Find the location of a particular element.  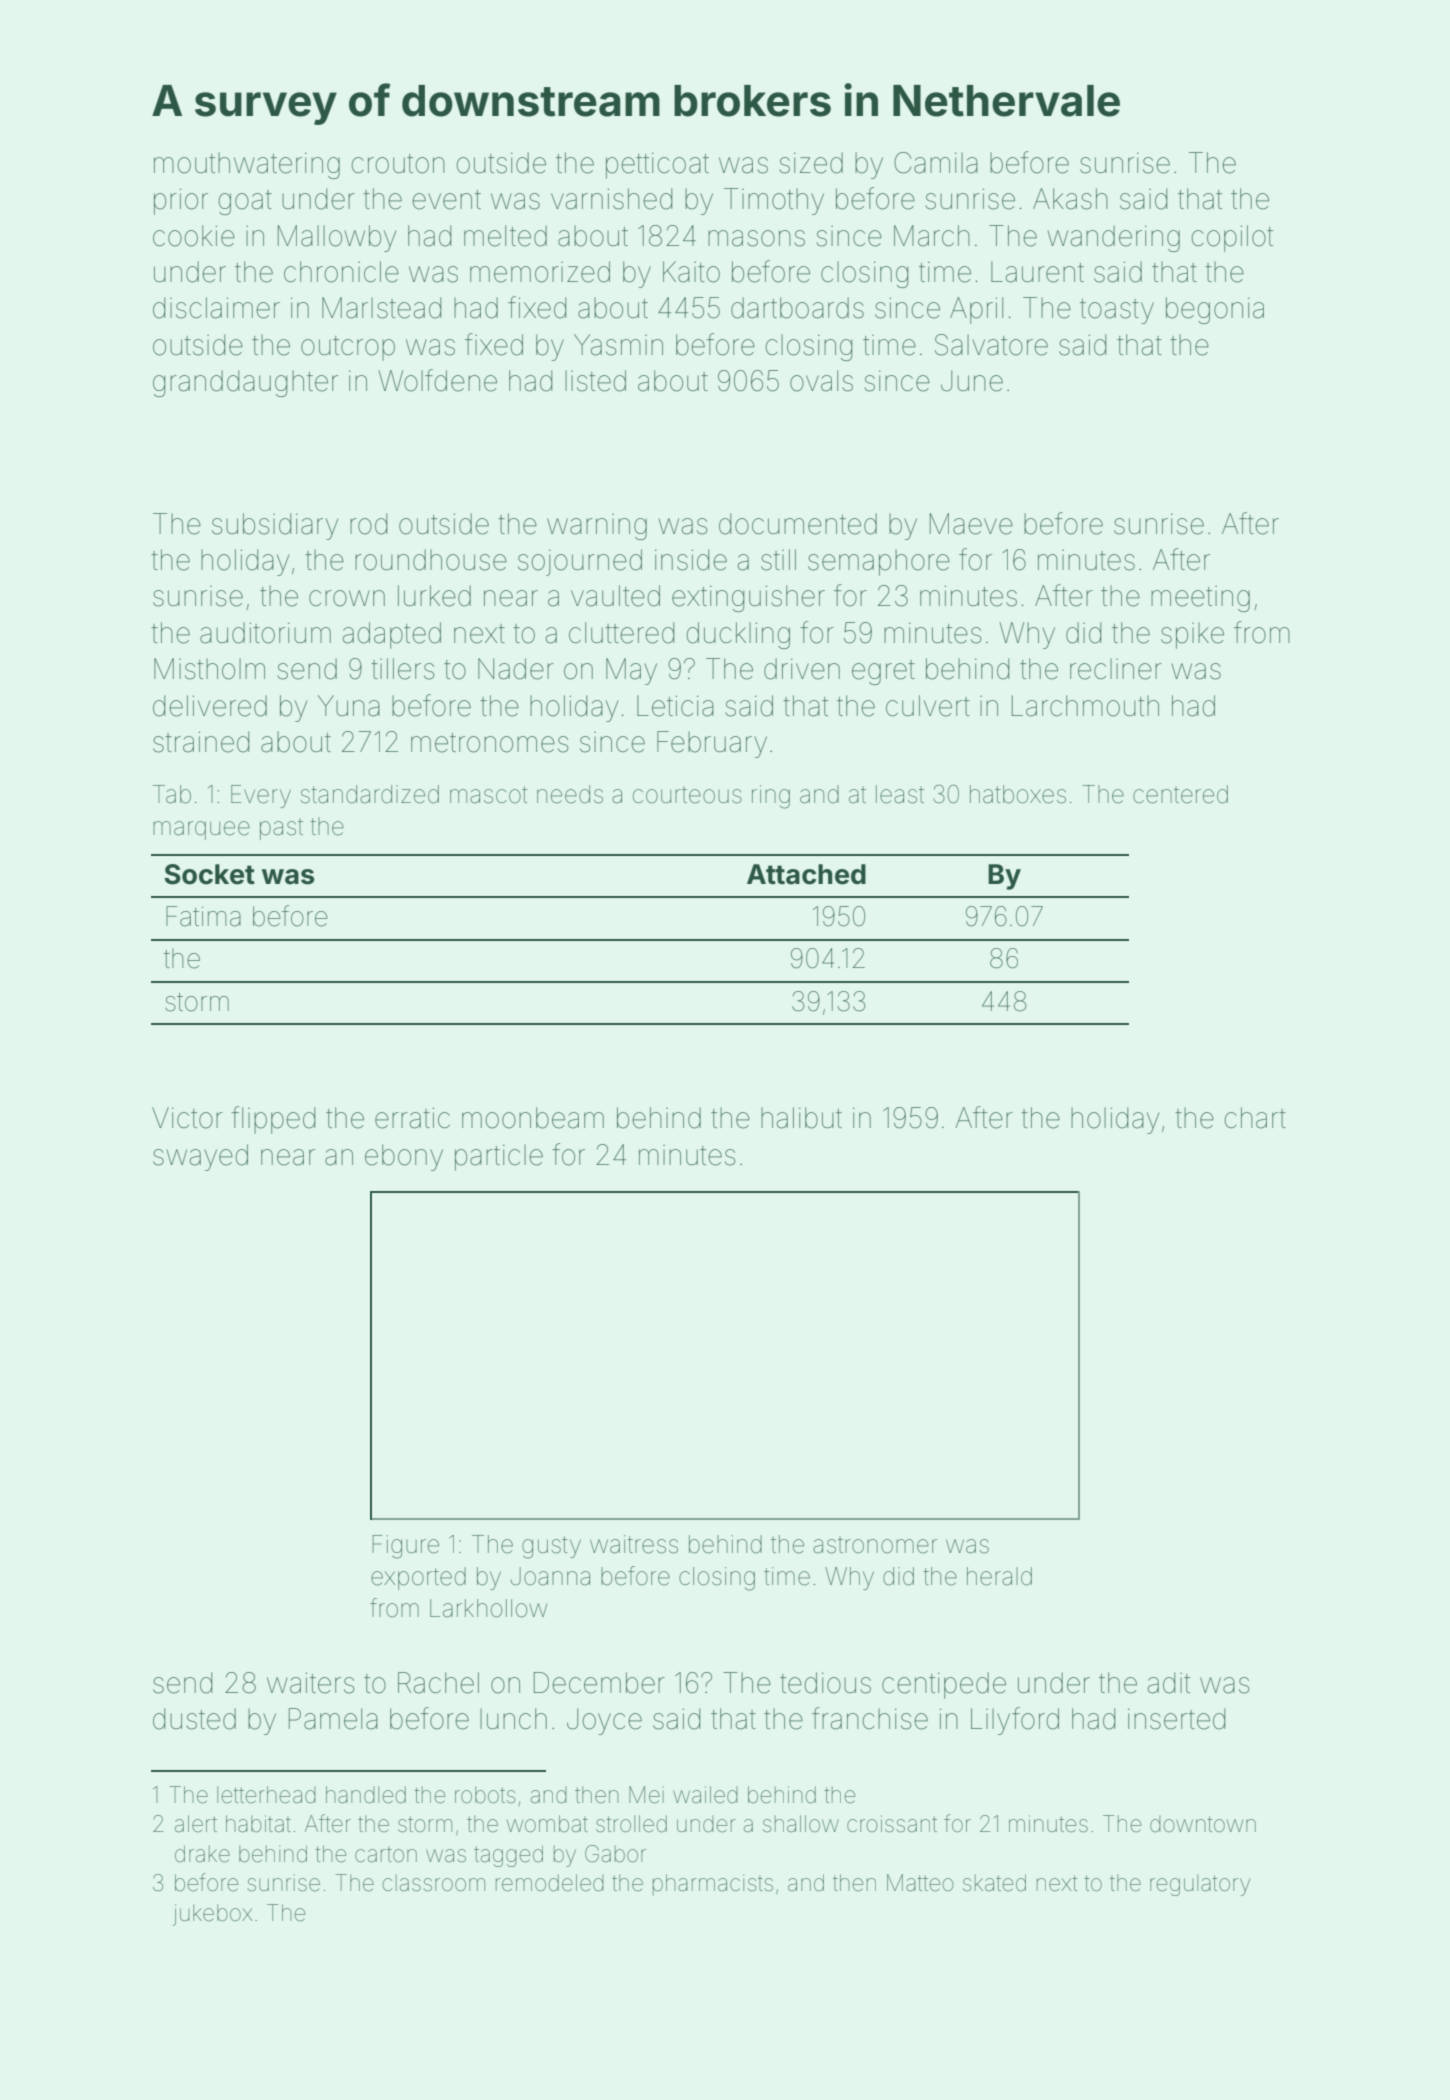

Figure is located at coordinates (405, 1547).
